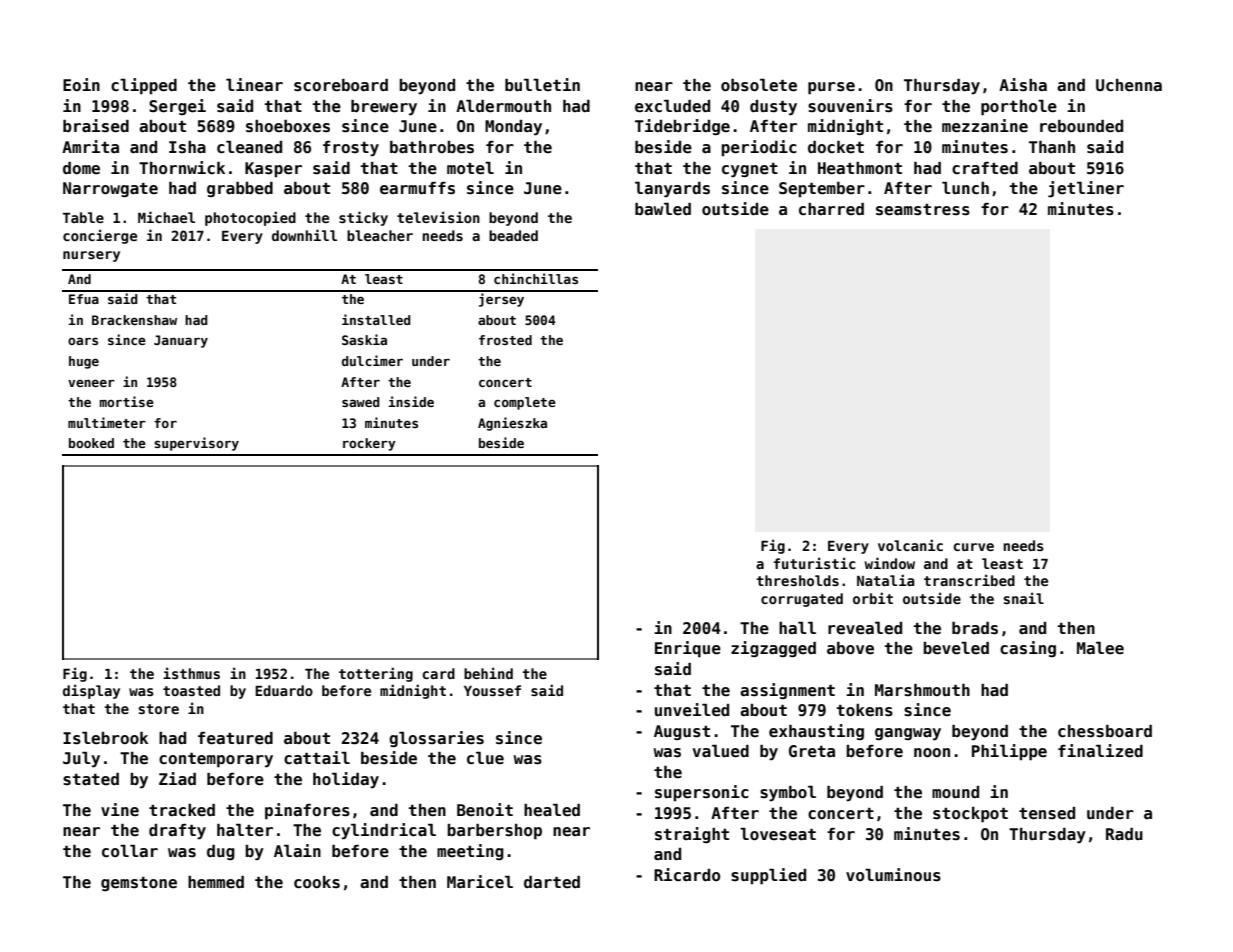  Describe the element at coordinates (910, 545) in the screenshot. I see `volcanic` at that location.
